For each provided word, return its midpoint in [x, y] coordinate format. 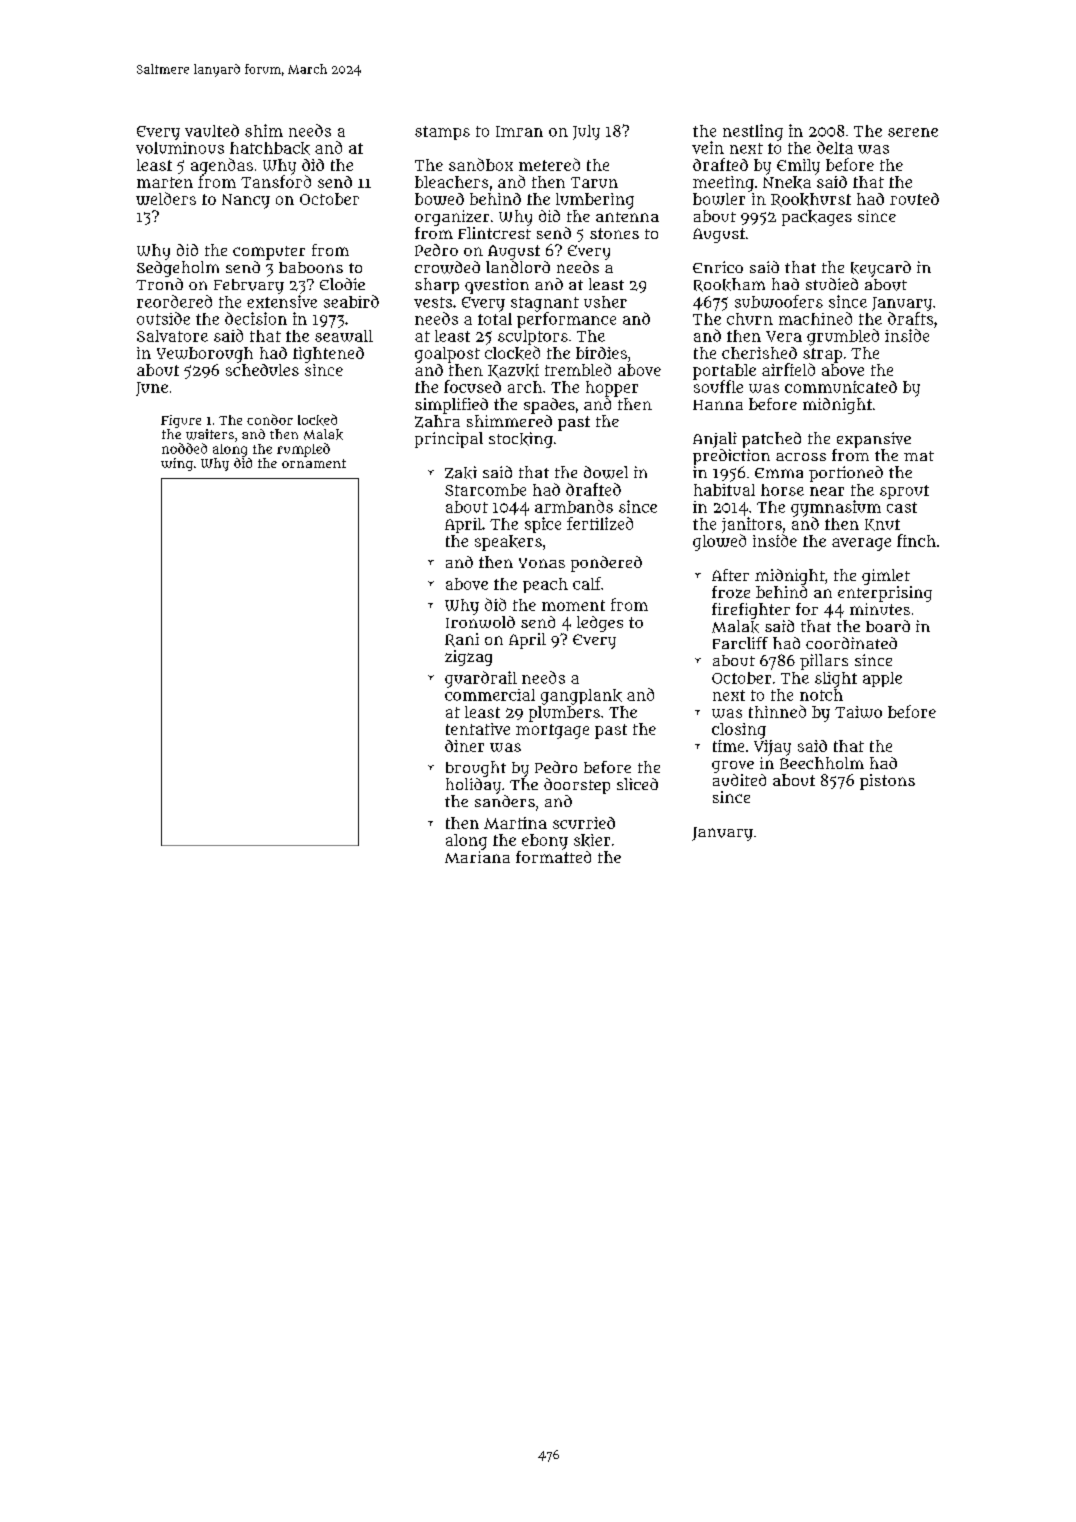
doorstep [577, 786]
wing [177, 464]
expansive [874, 440]
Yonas [542, 563]
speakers [508, 543]
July [586, 132]
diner [464, 746]
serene [913, 132]
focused [472, 386]
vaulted [212, 130]
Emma [779, 473]
